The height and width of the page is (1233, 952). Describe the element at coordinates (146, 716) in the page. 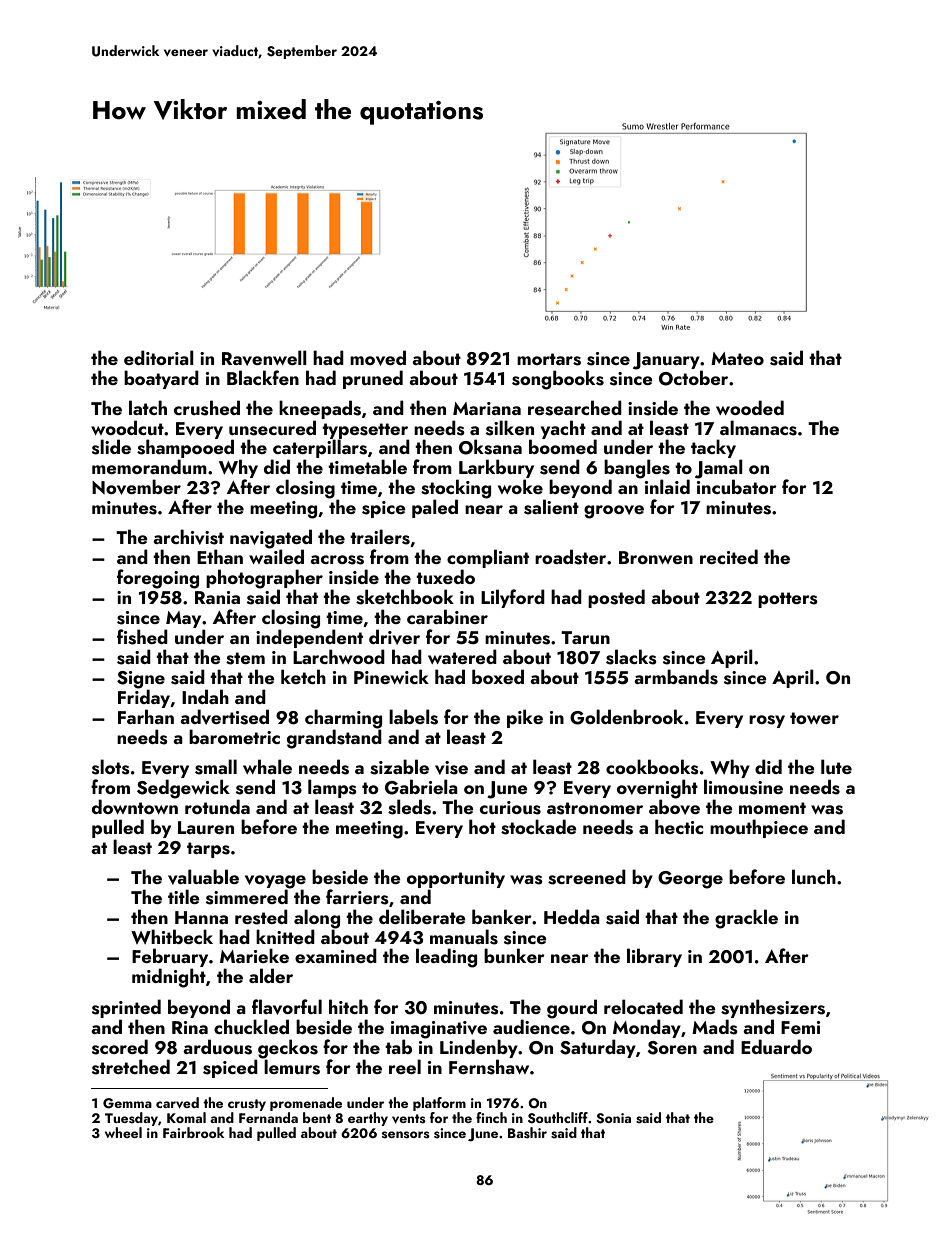

I see `Farhan` at that location.
